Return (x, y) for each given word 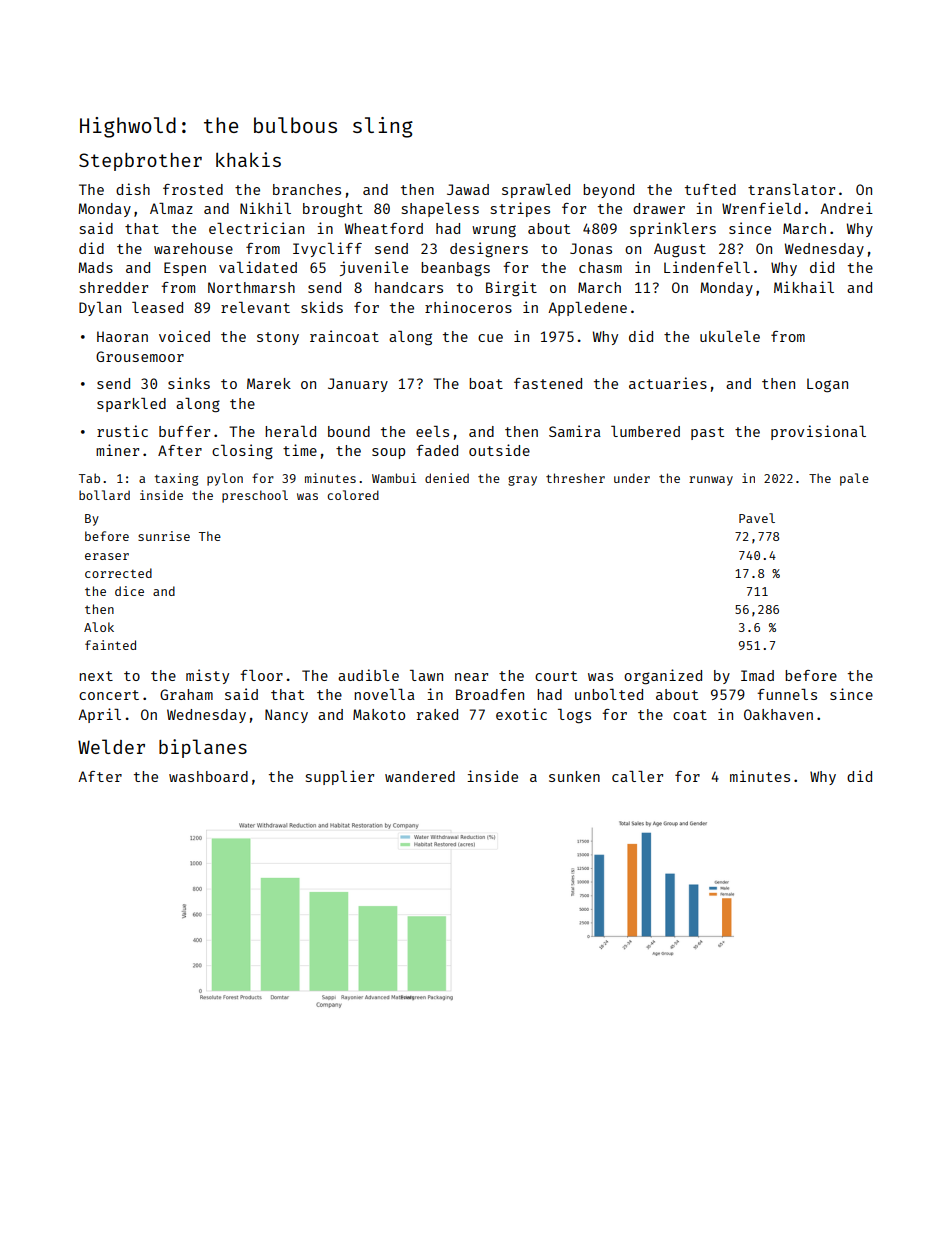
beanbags (455, 269)
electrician (256, 228)
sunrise (164, 536)
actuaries (668, 383)
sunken (574, 776)
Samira (575, 431)
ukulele (730, 336)
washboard (208, 776)
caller (637, 776)
